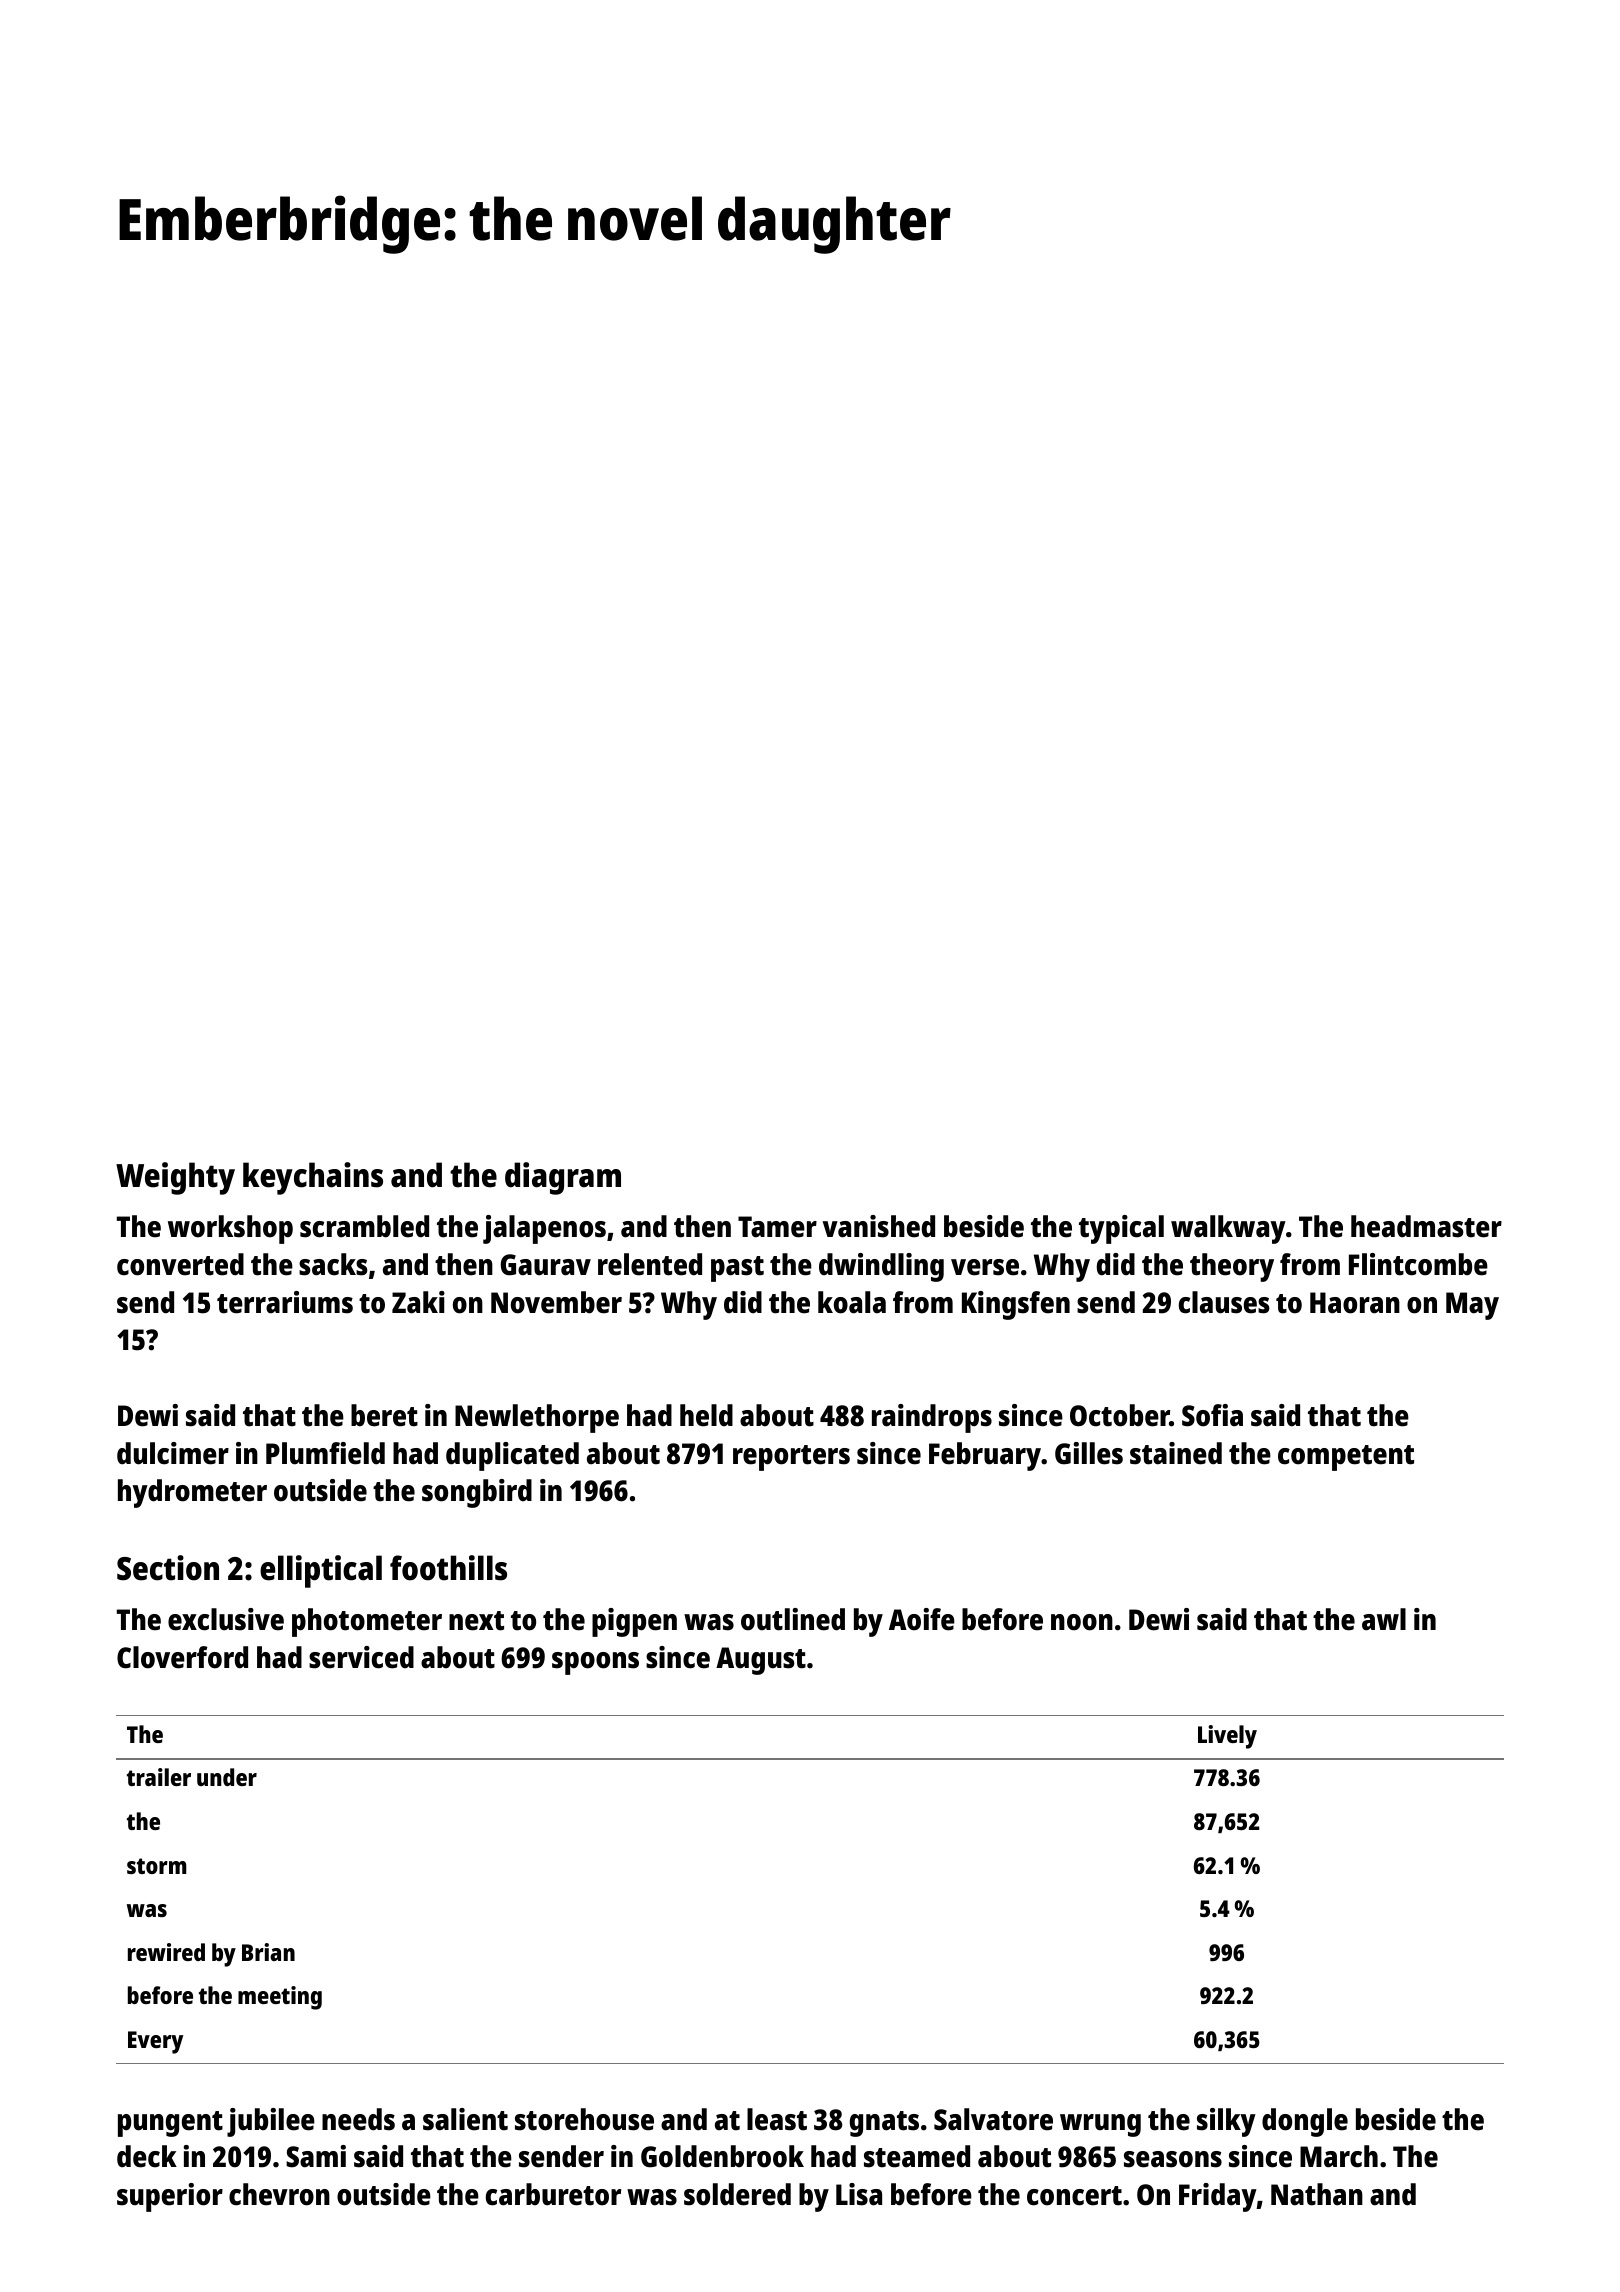 This screenshot has width=1620, height=2292. What do you see at coordinates (175, 1178) in the screenshot?
I see `Weighty` at bounding box center [175, 1178].
